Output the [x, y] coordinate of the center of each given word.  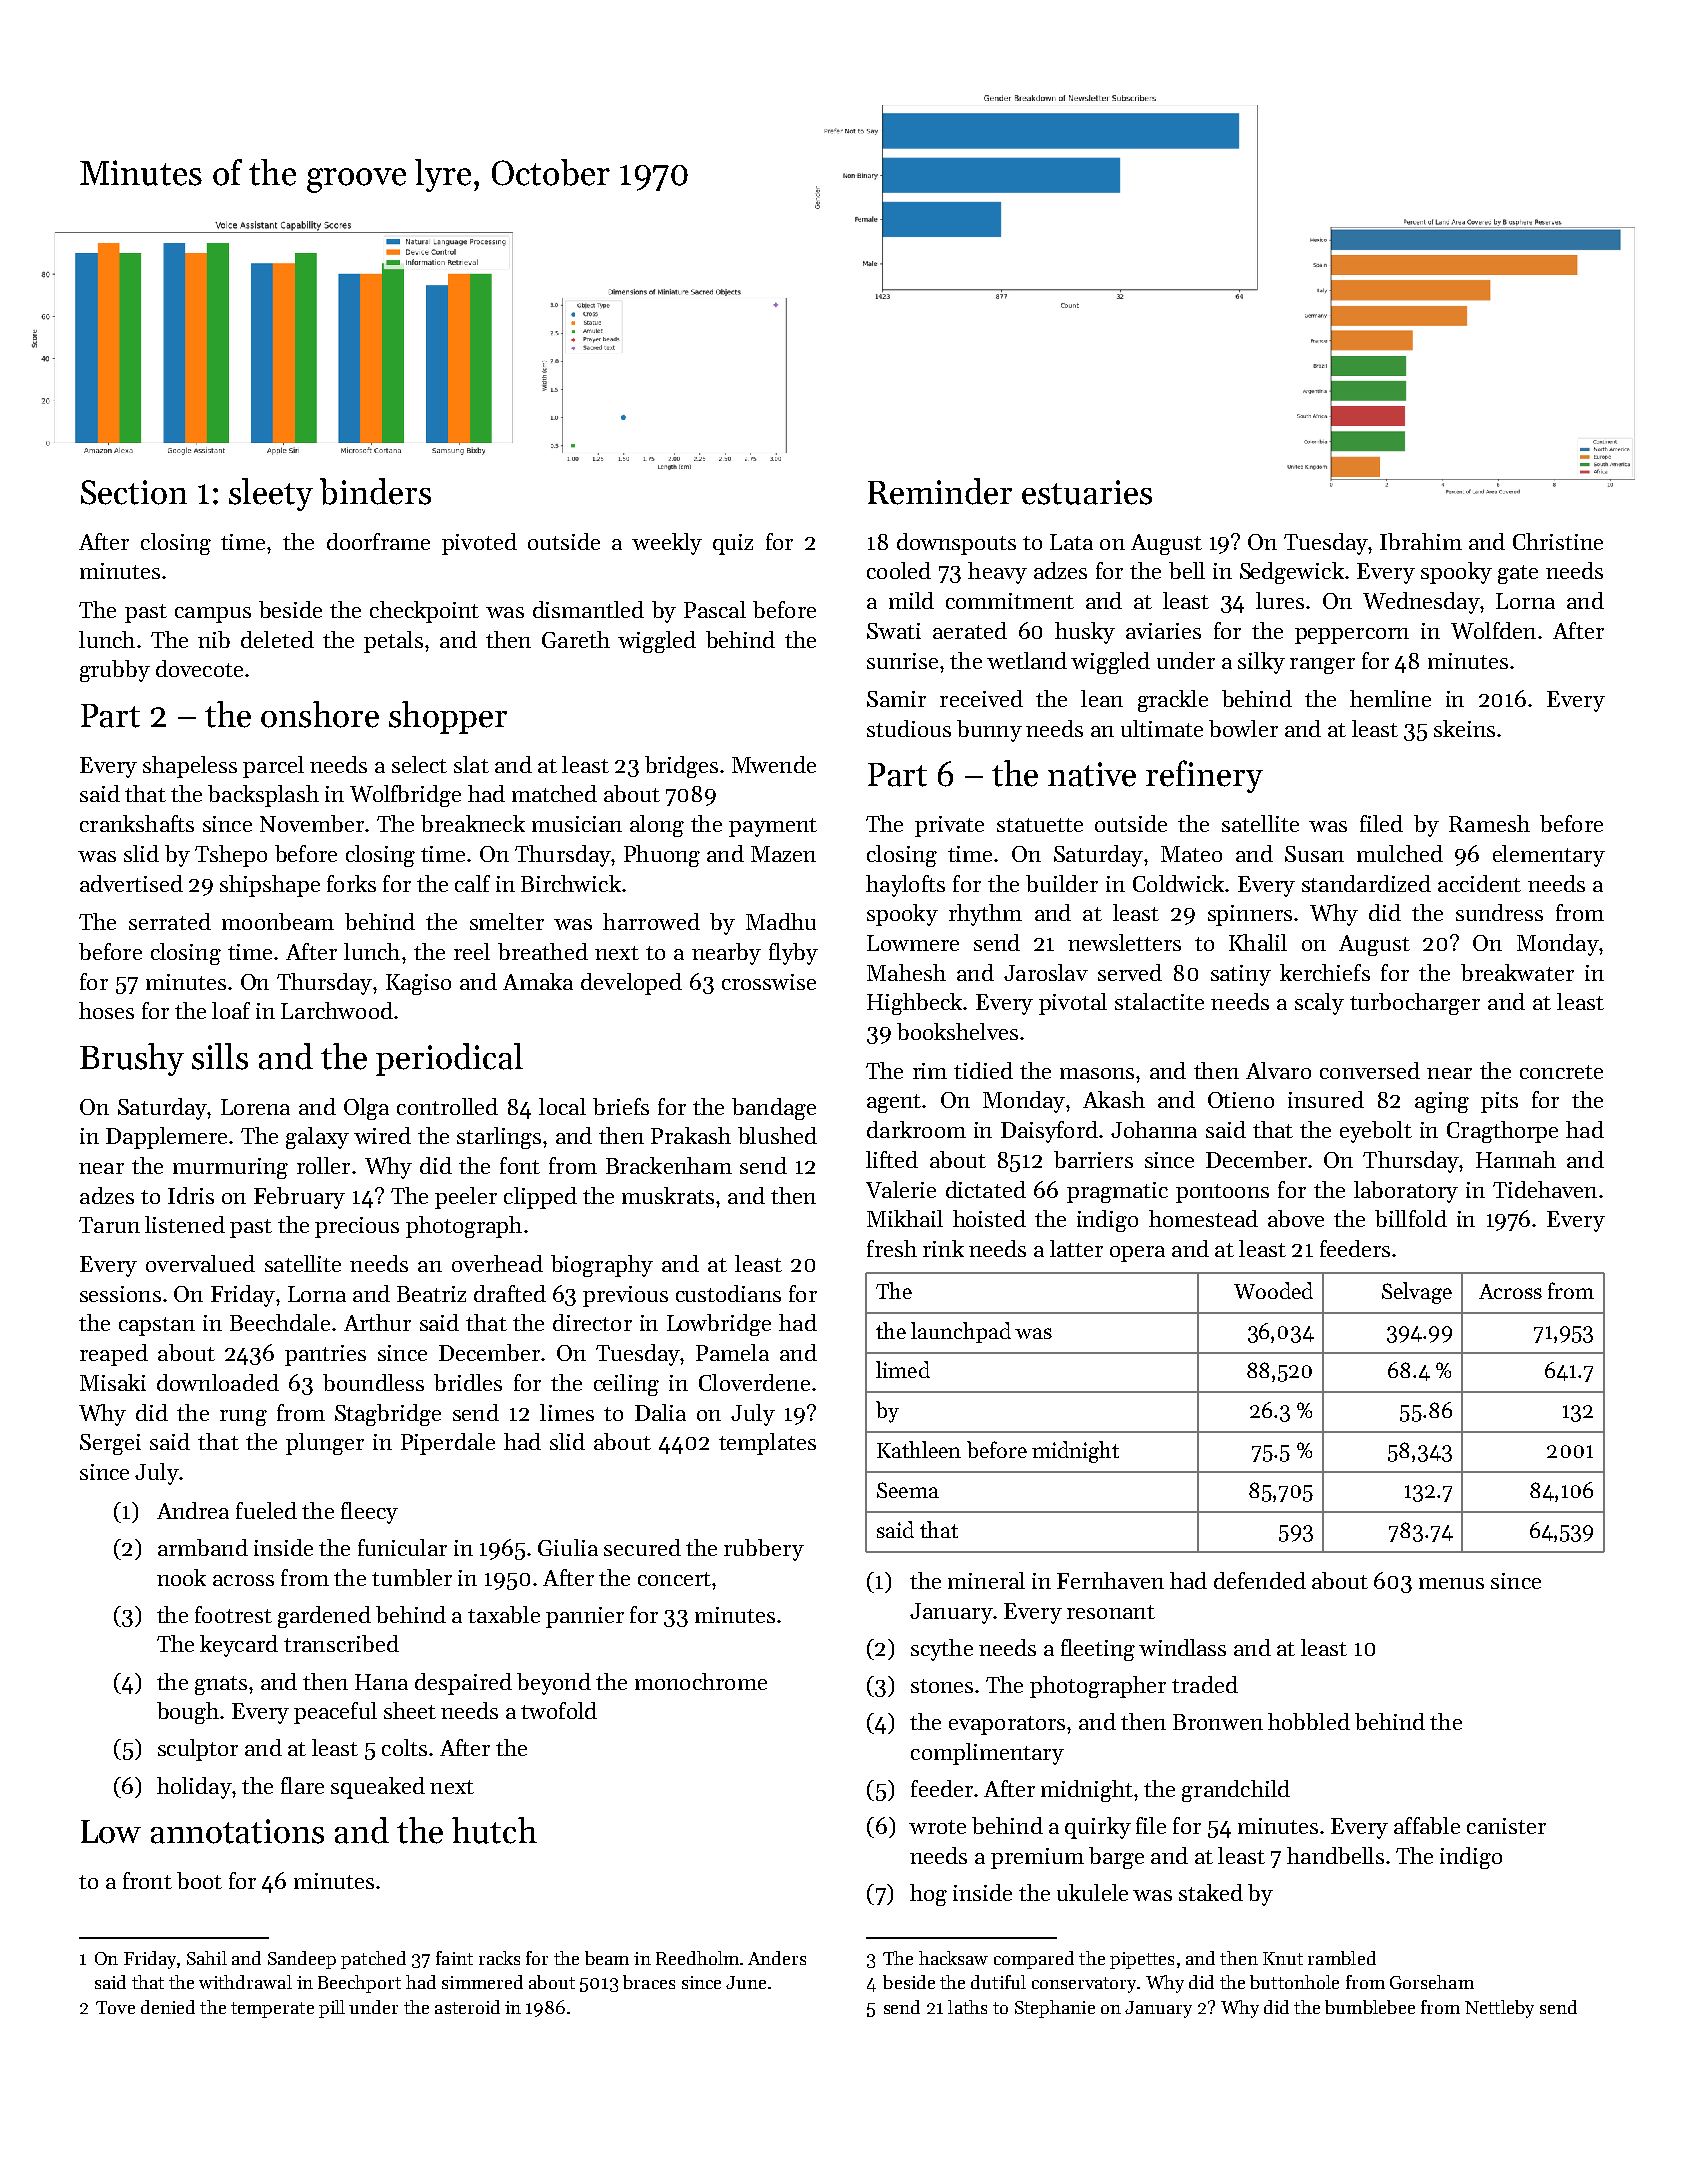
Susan [1314, 854]
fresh [892, 1248]
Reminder [940, 491]
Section [134, 492]
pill [332, 2009]
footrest [233, 1614]
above [1296, 1218]
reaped [114, 1355]
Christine [1558, 541]
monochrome [701, 1681]
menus [1451, 1583]
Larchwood [337, 1010]
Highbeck [914, 1004]
